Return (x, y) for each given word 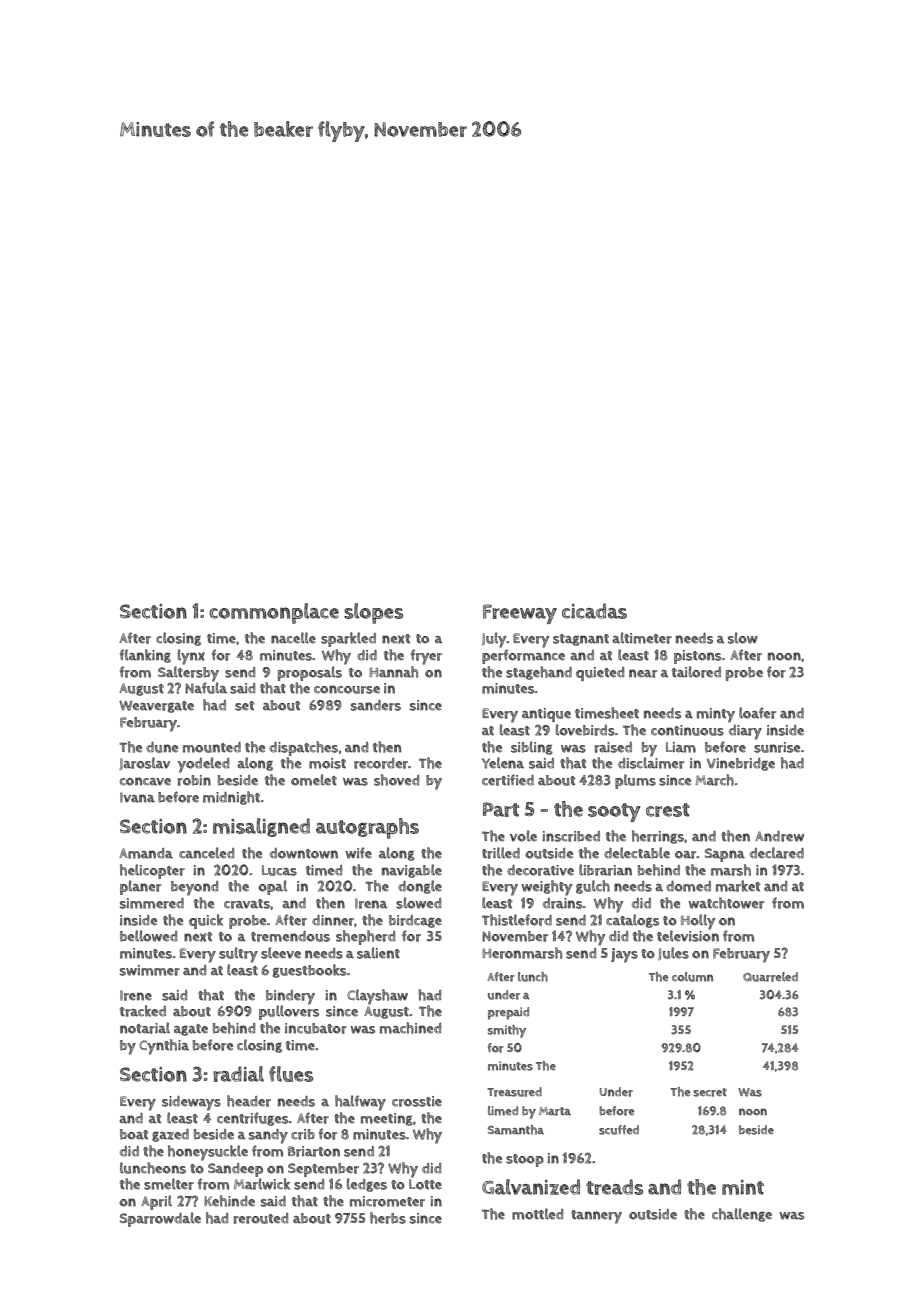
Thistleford (517, 920)
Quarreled (770, 977)
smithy (506, 1031)
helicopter (152, 871)
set (245, 706)
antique (546, 715)
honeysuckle (208, 1153)
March (714, 780)
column (692, 977)
